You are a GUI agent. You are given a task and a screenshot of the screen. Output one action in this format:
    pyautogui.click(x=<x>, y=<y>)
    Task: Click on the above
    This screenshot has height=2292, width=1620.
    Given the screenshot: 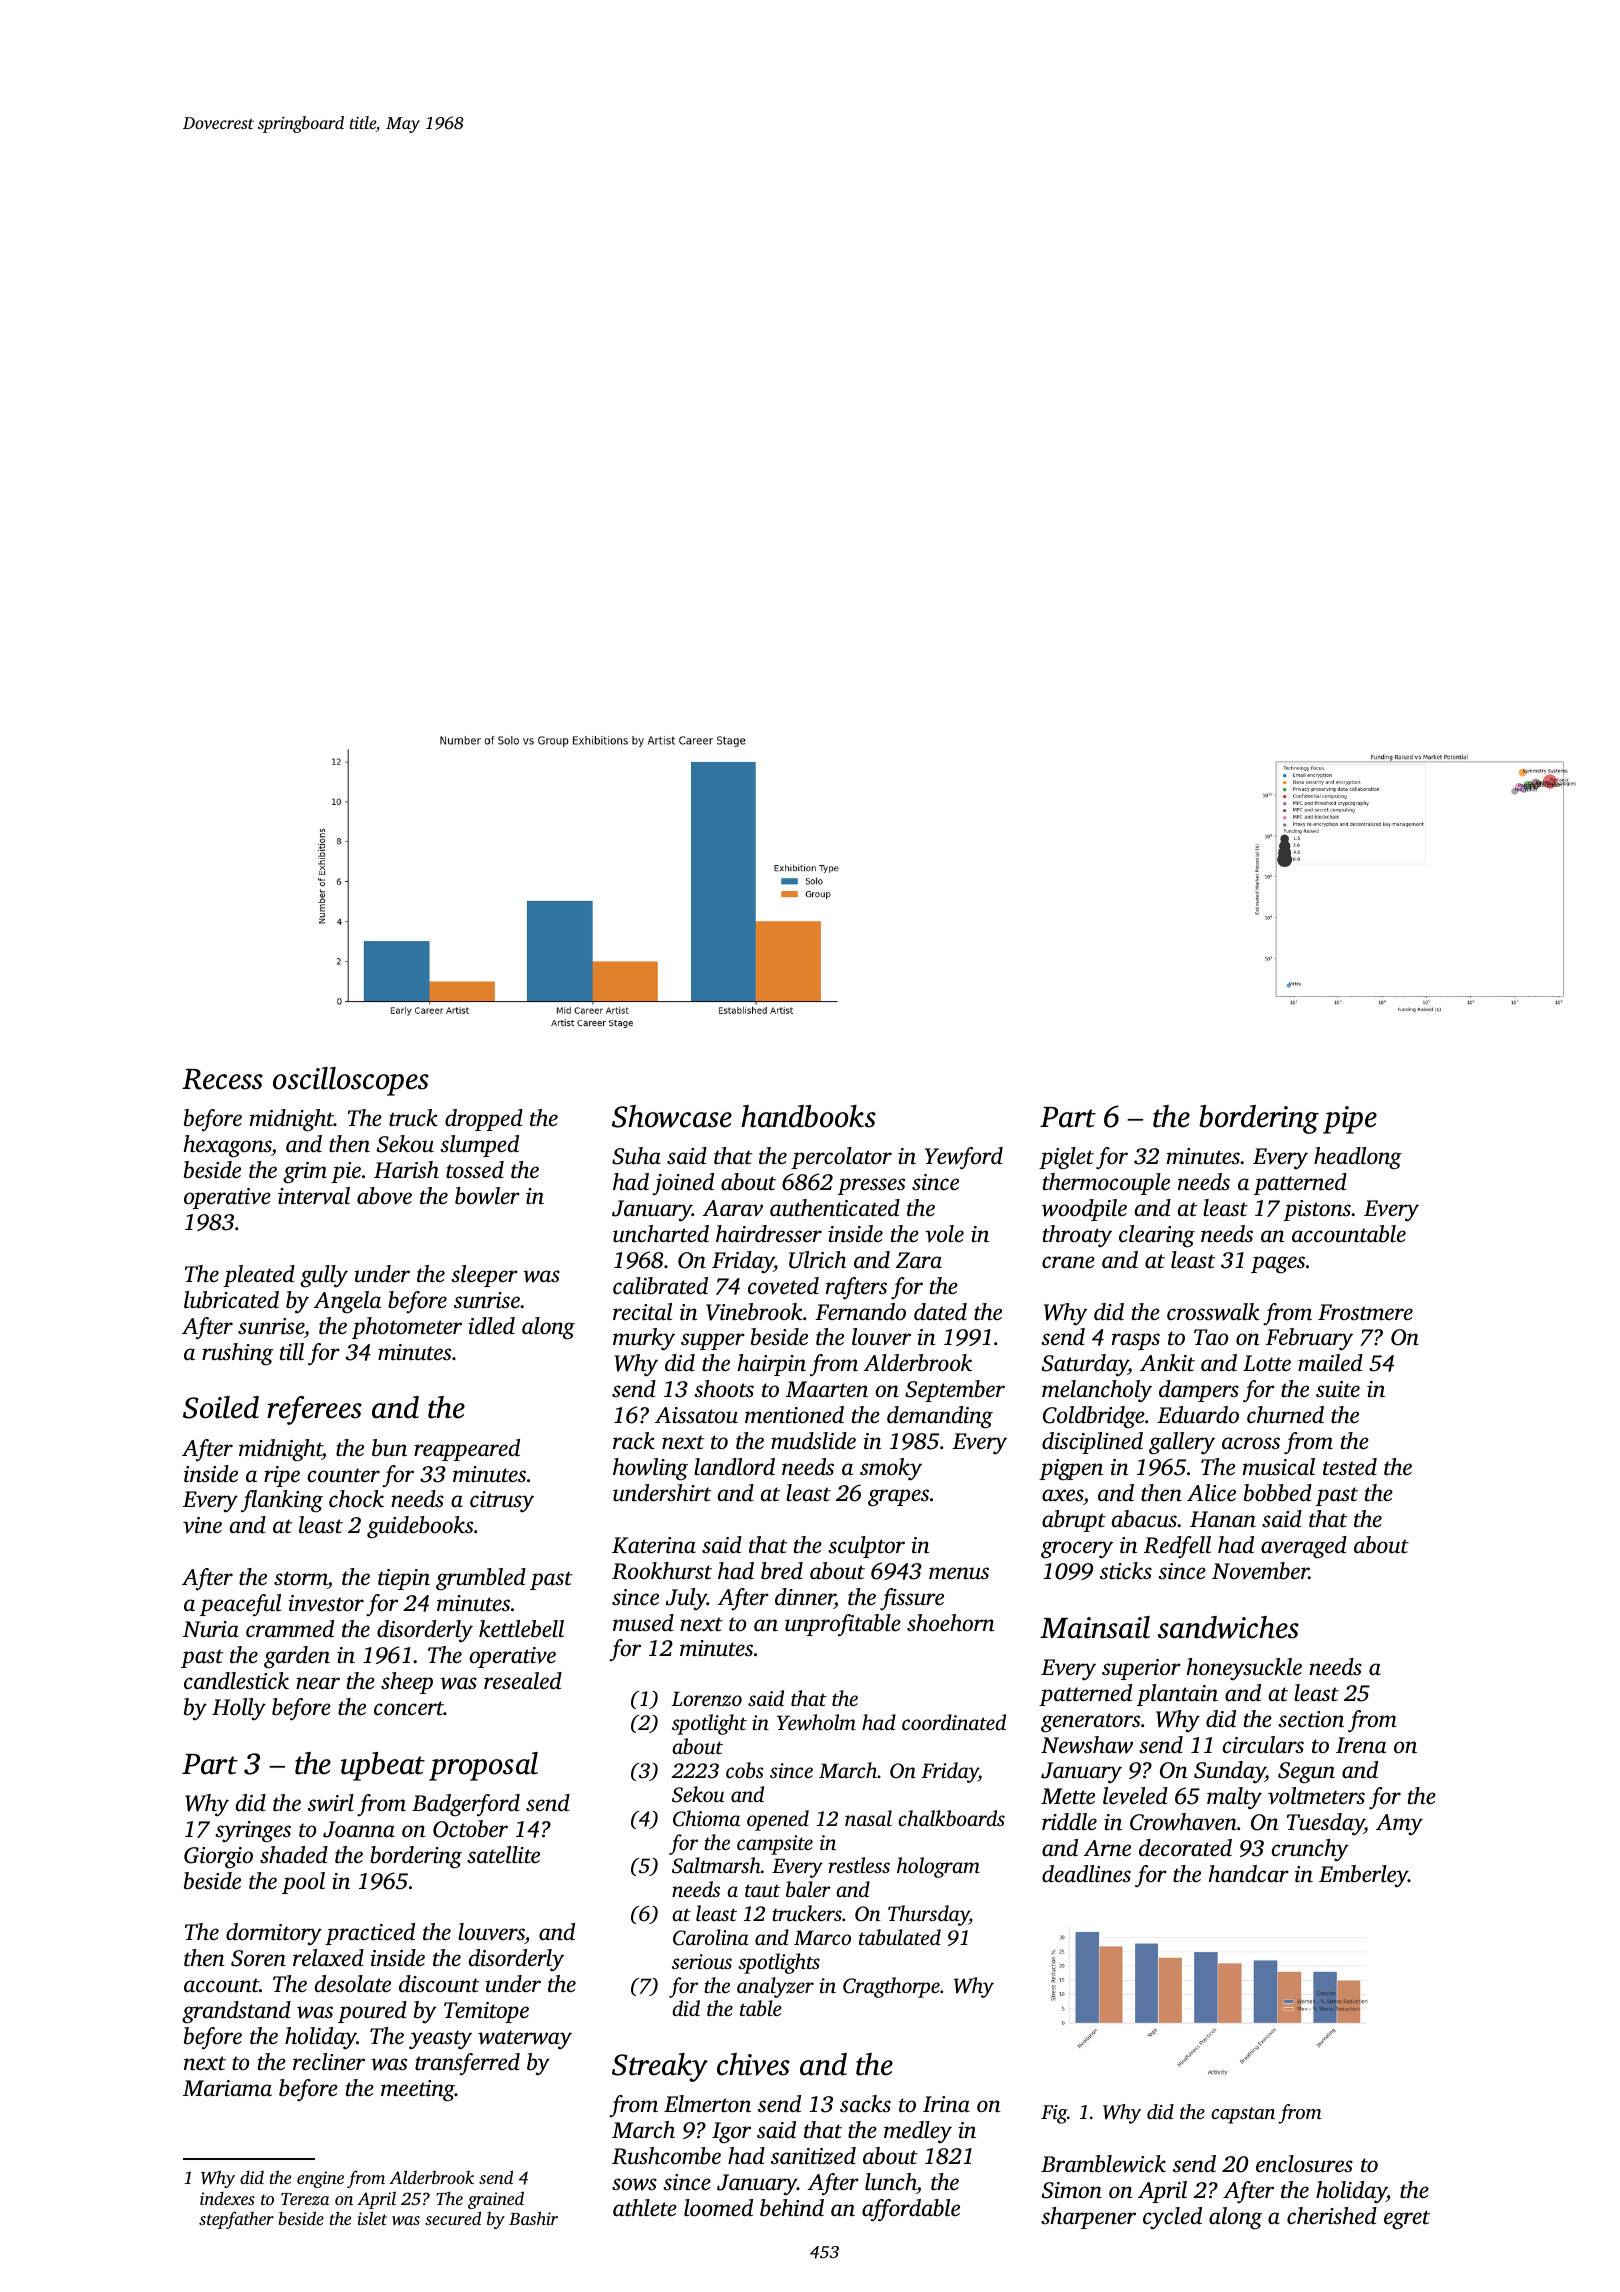 What is the action you would take?
    pyautogui.click(x=384, y=1196)
